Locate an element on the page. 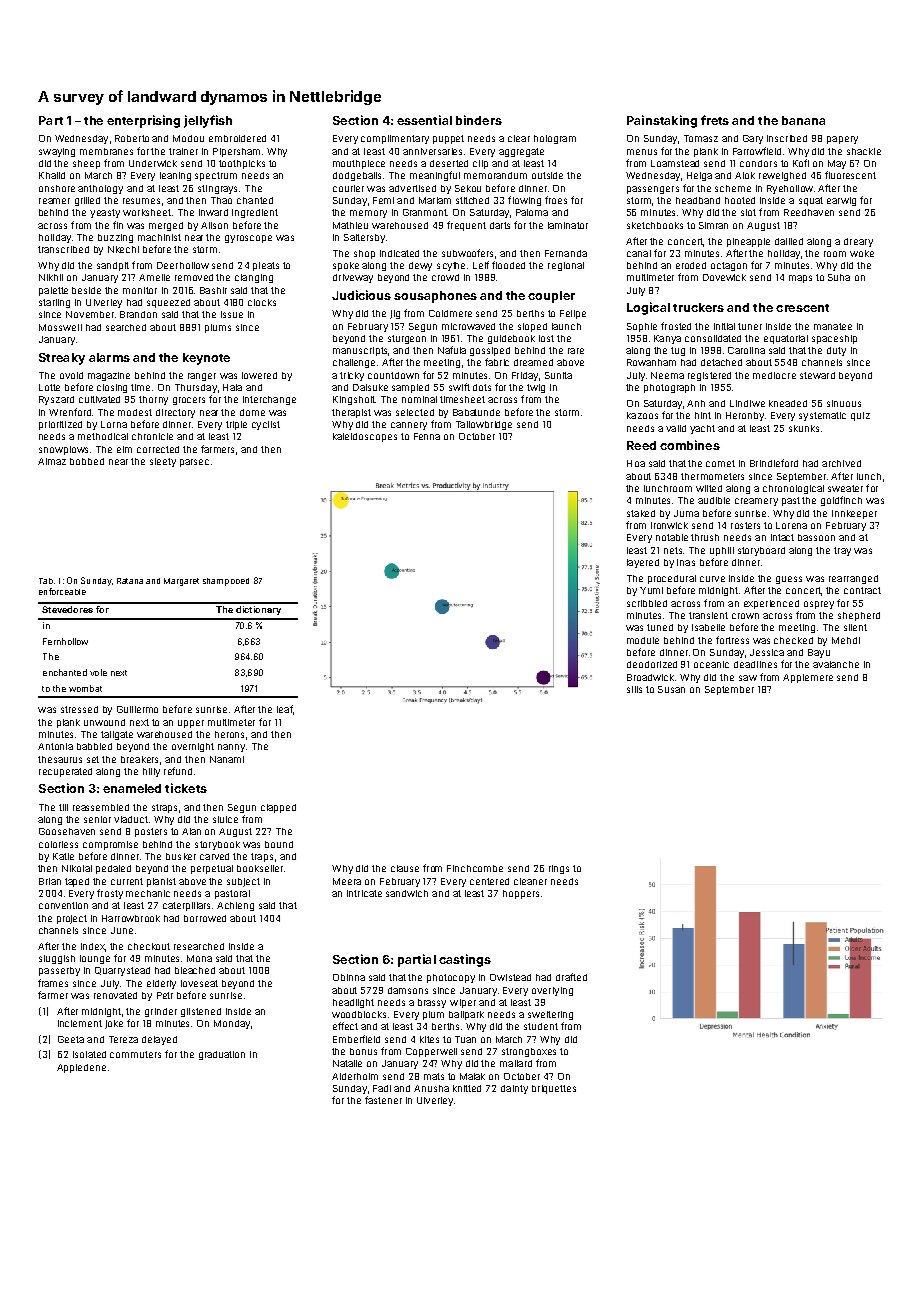 This page has height=1308, width=924. Guillermo is located at coordinates (137, 709).
